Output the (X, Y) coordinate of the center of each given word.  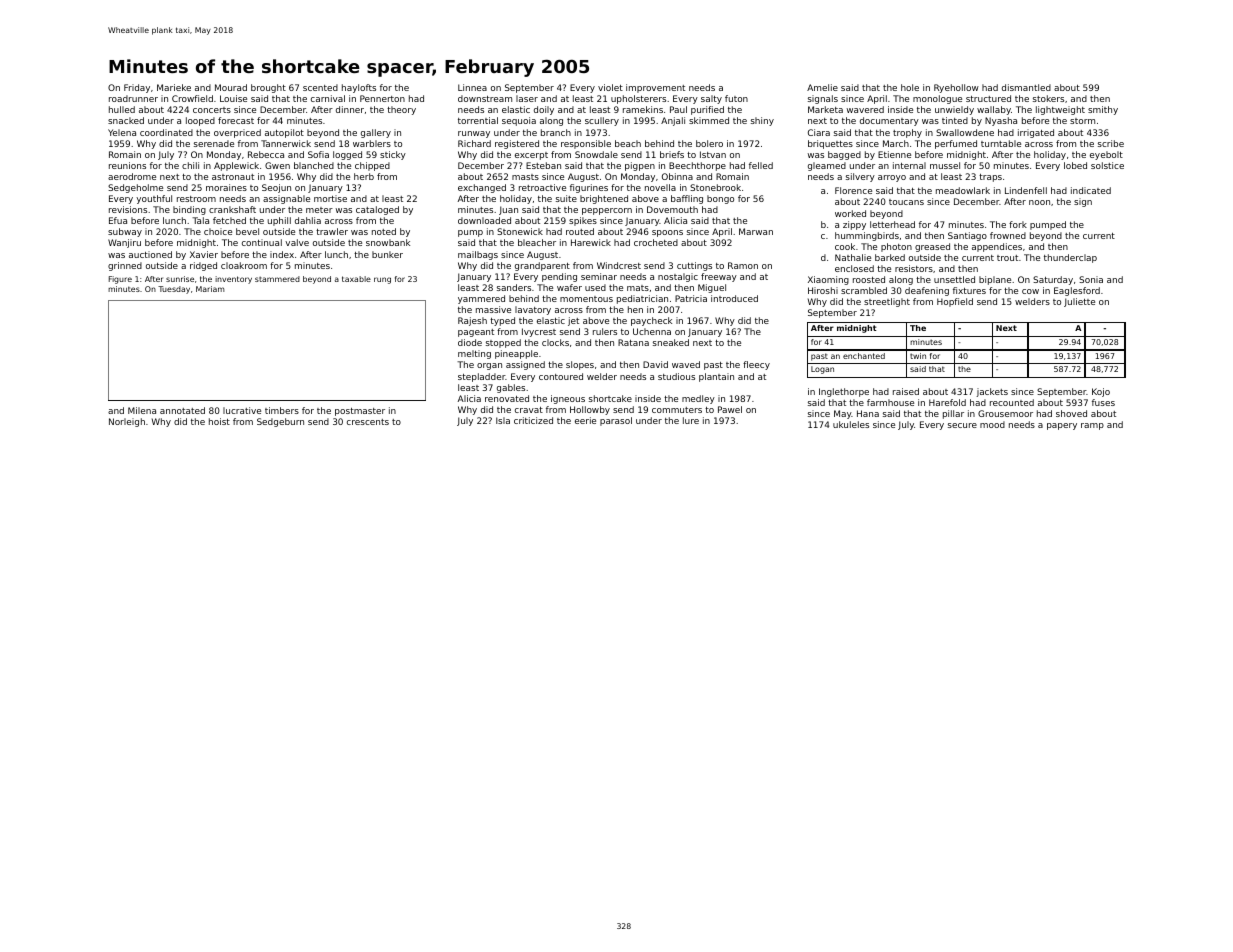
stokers (1048, 98)
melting (474, 354)
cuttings (694, 266)
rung (382, 280)
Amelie (822, 87)
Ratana (633, 342)
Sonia (1091, 279)
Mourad (231, 87)
